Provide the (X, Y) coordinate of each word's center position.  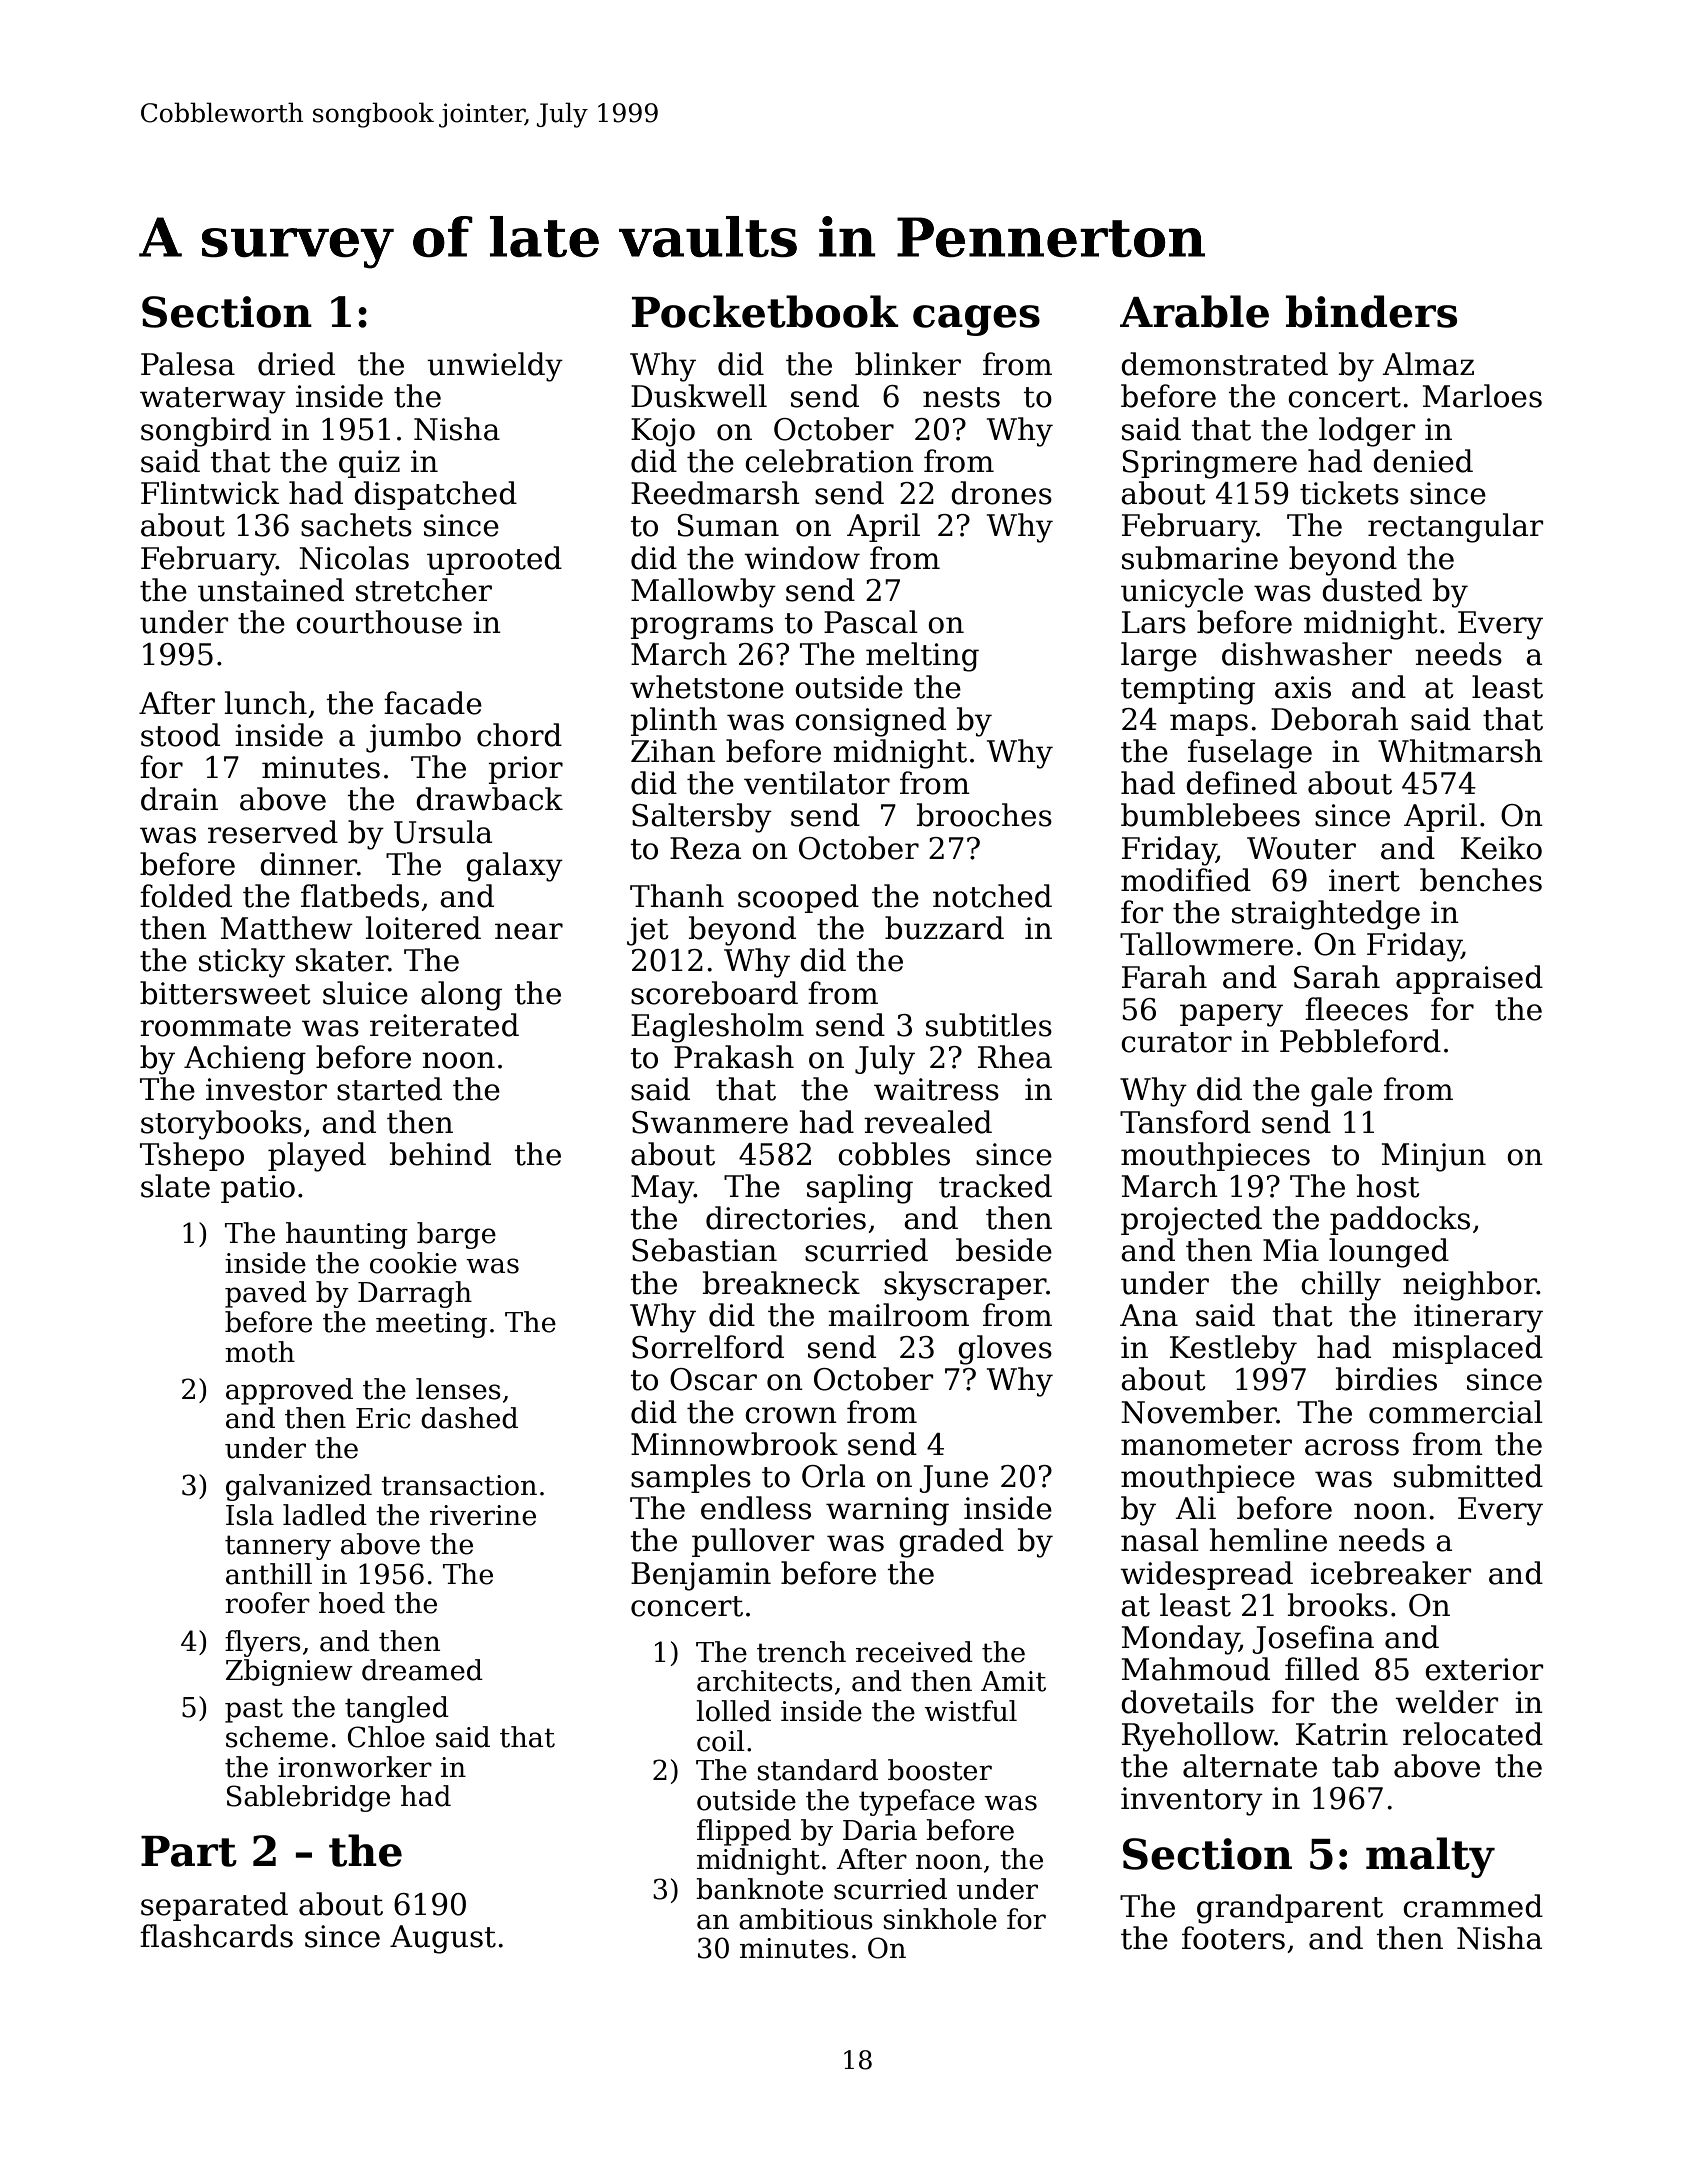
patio (258, 1189)
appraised (1469, 979)
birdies (1386, 1379)
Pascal (871, 622)
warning (887, 1511)
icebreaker (1391, 1573)
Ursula (443, 832)
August (443, 1939)
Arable (1194, 311)
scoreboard (714, 993)
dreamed (422, 1670)
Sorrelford (708, 1347)
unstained (271, 590)
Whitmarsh (1460, 751)
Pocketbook (765, 311)
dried (296, 364)
